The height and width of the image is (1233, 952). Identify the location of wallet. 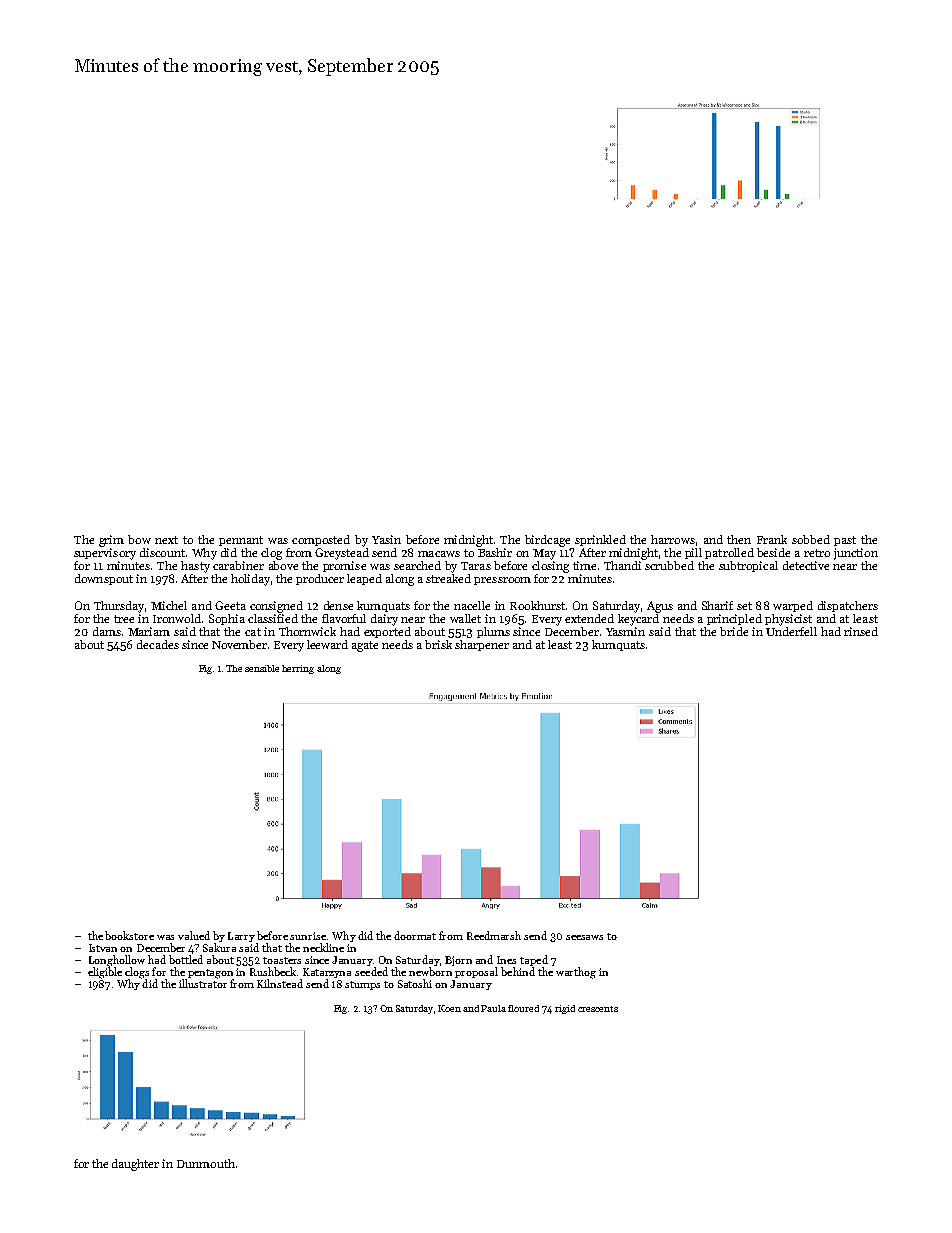
(465, 618).
